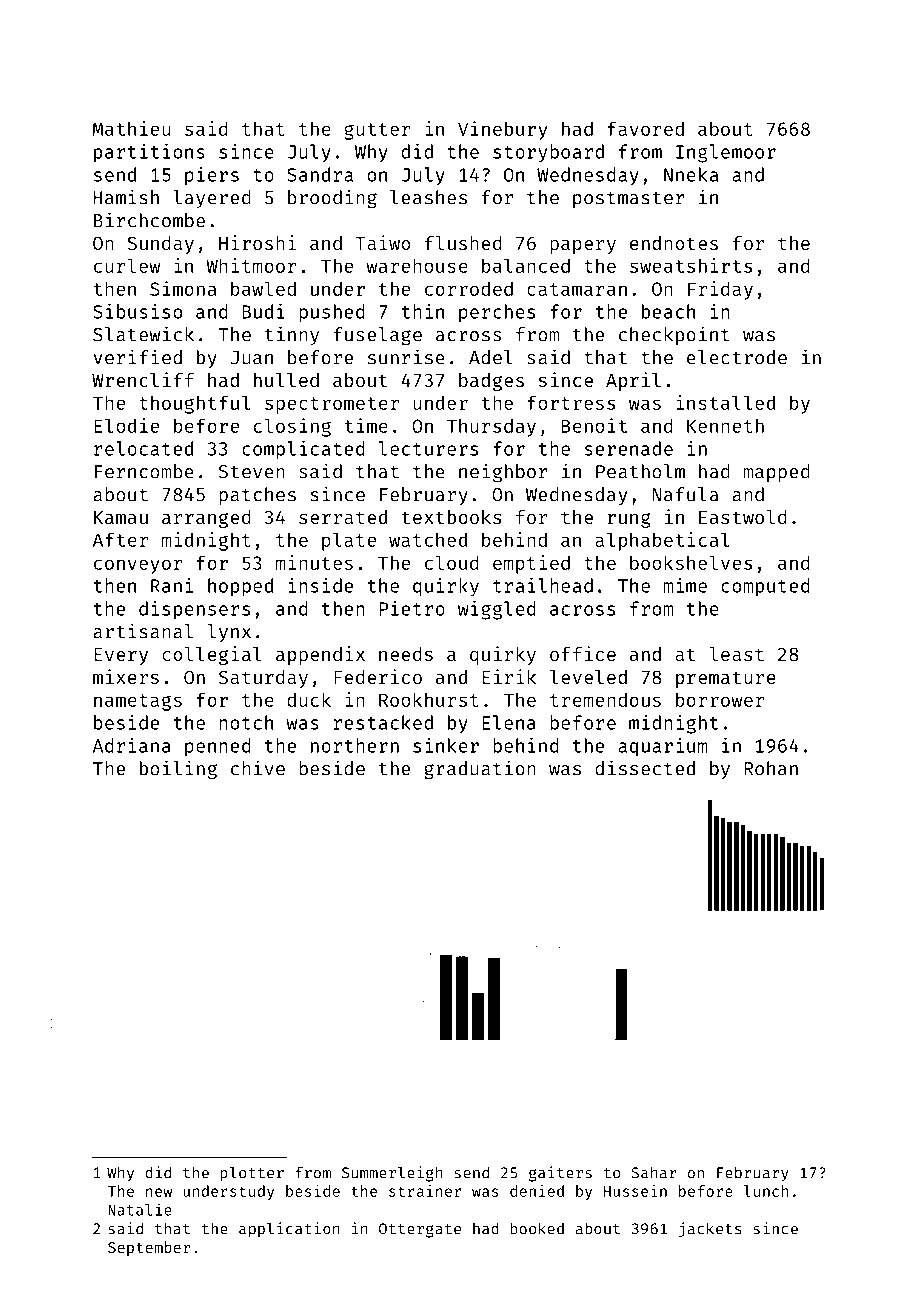  Describe the element at coordinates (537, 1228) in the screenshot. I see `booked` at that location.
